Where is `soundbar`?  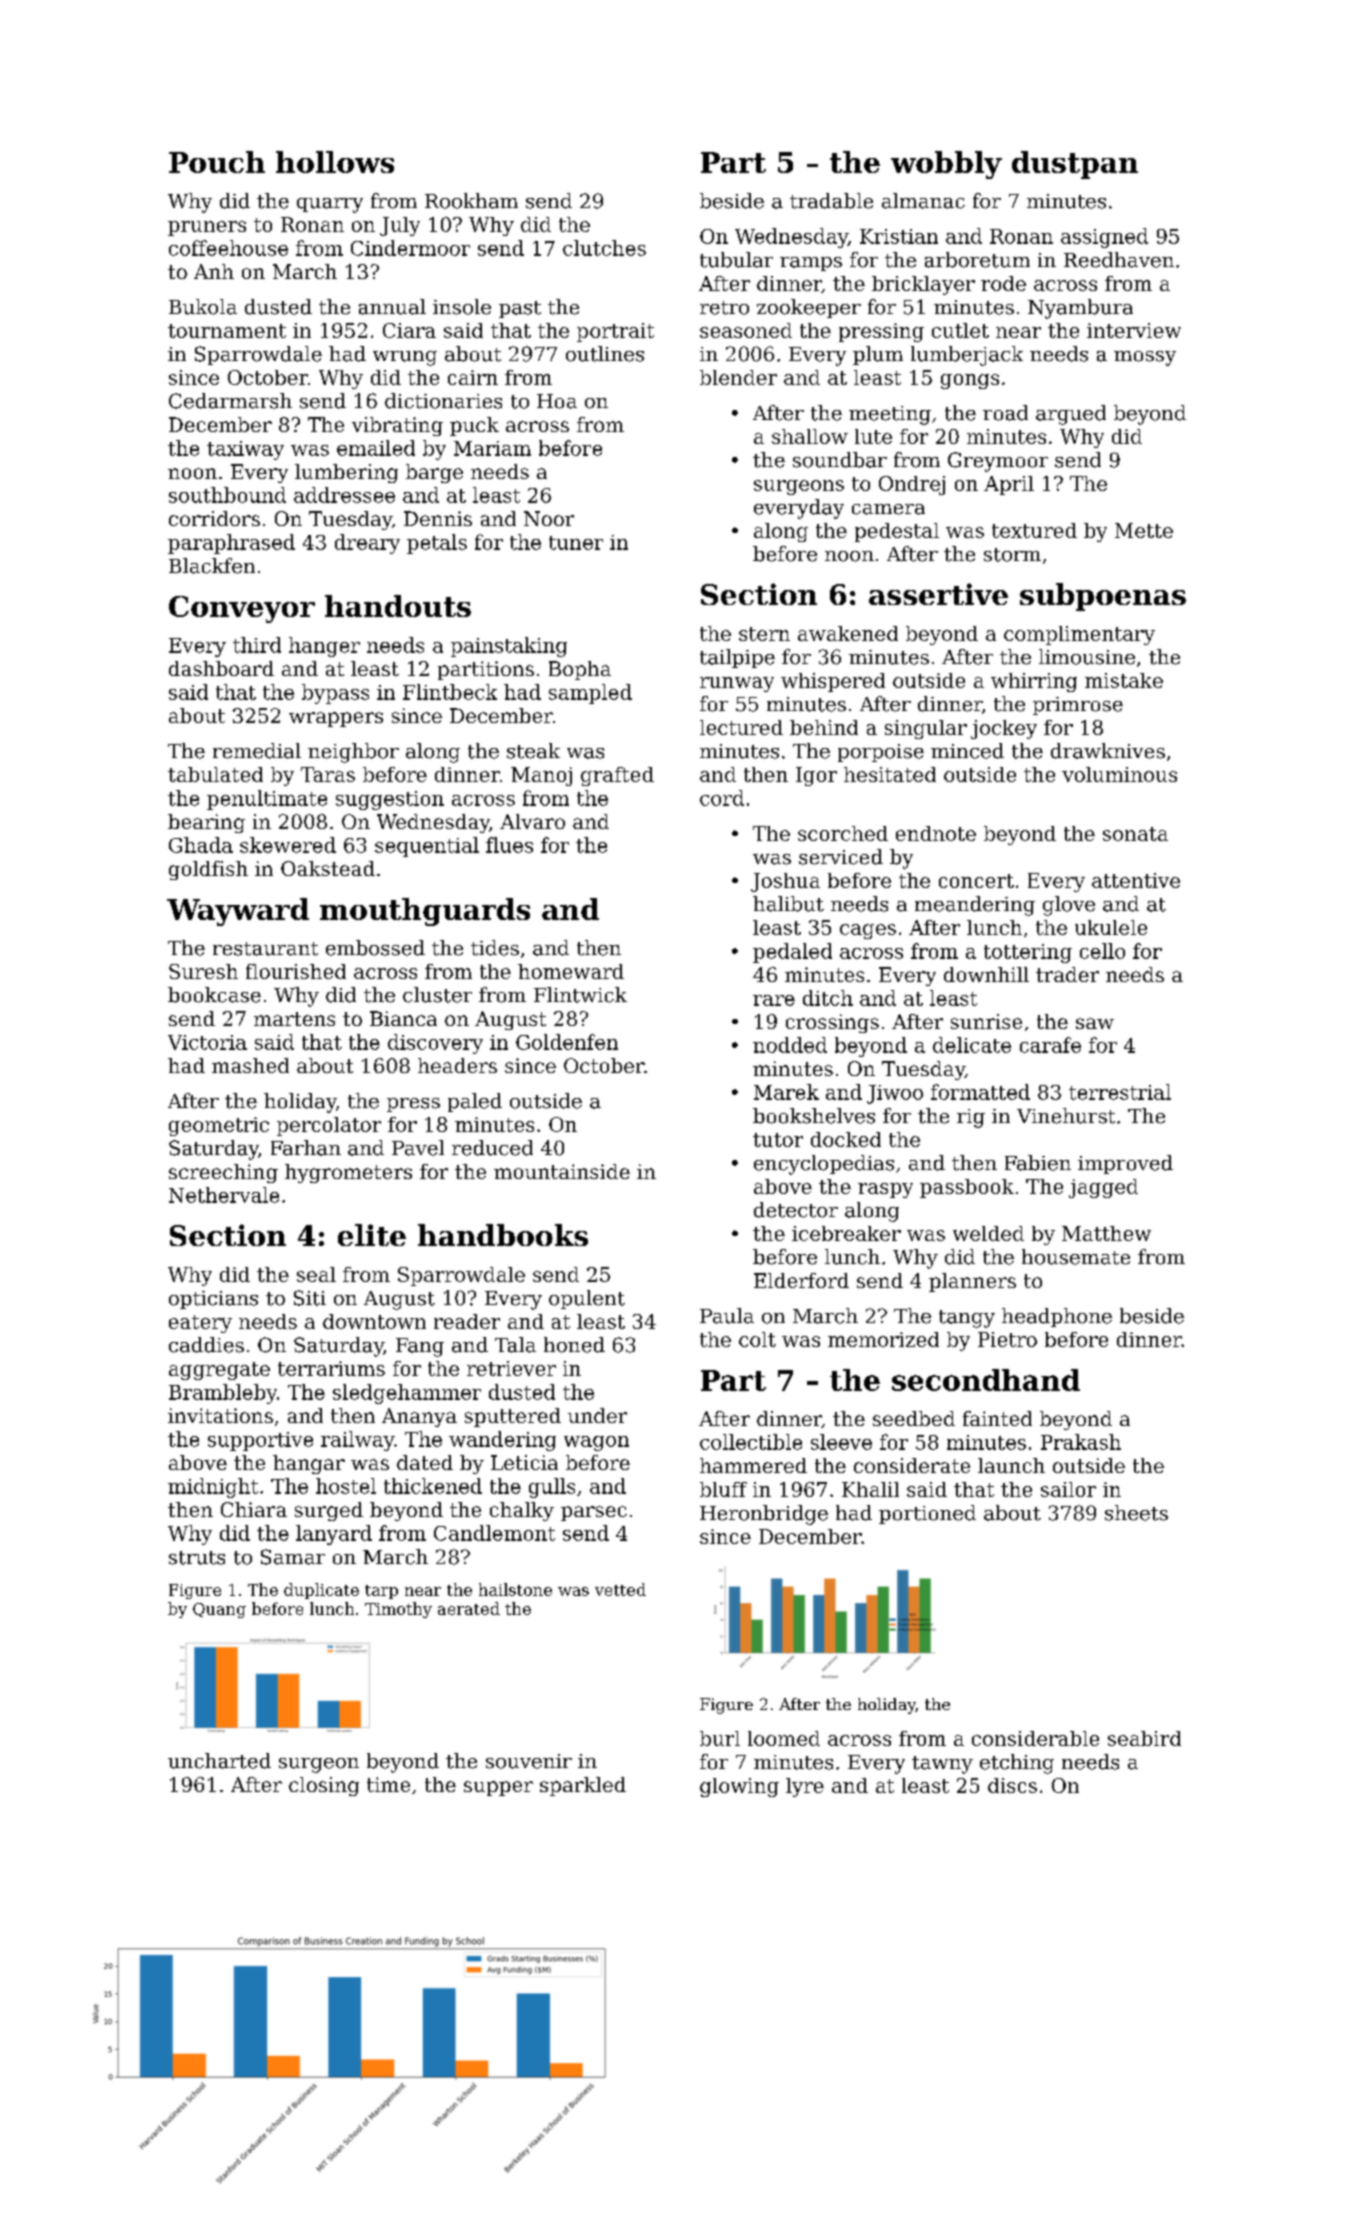
soundbar is located at coordinates (840, 460).
